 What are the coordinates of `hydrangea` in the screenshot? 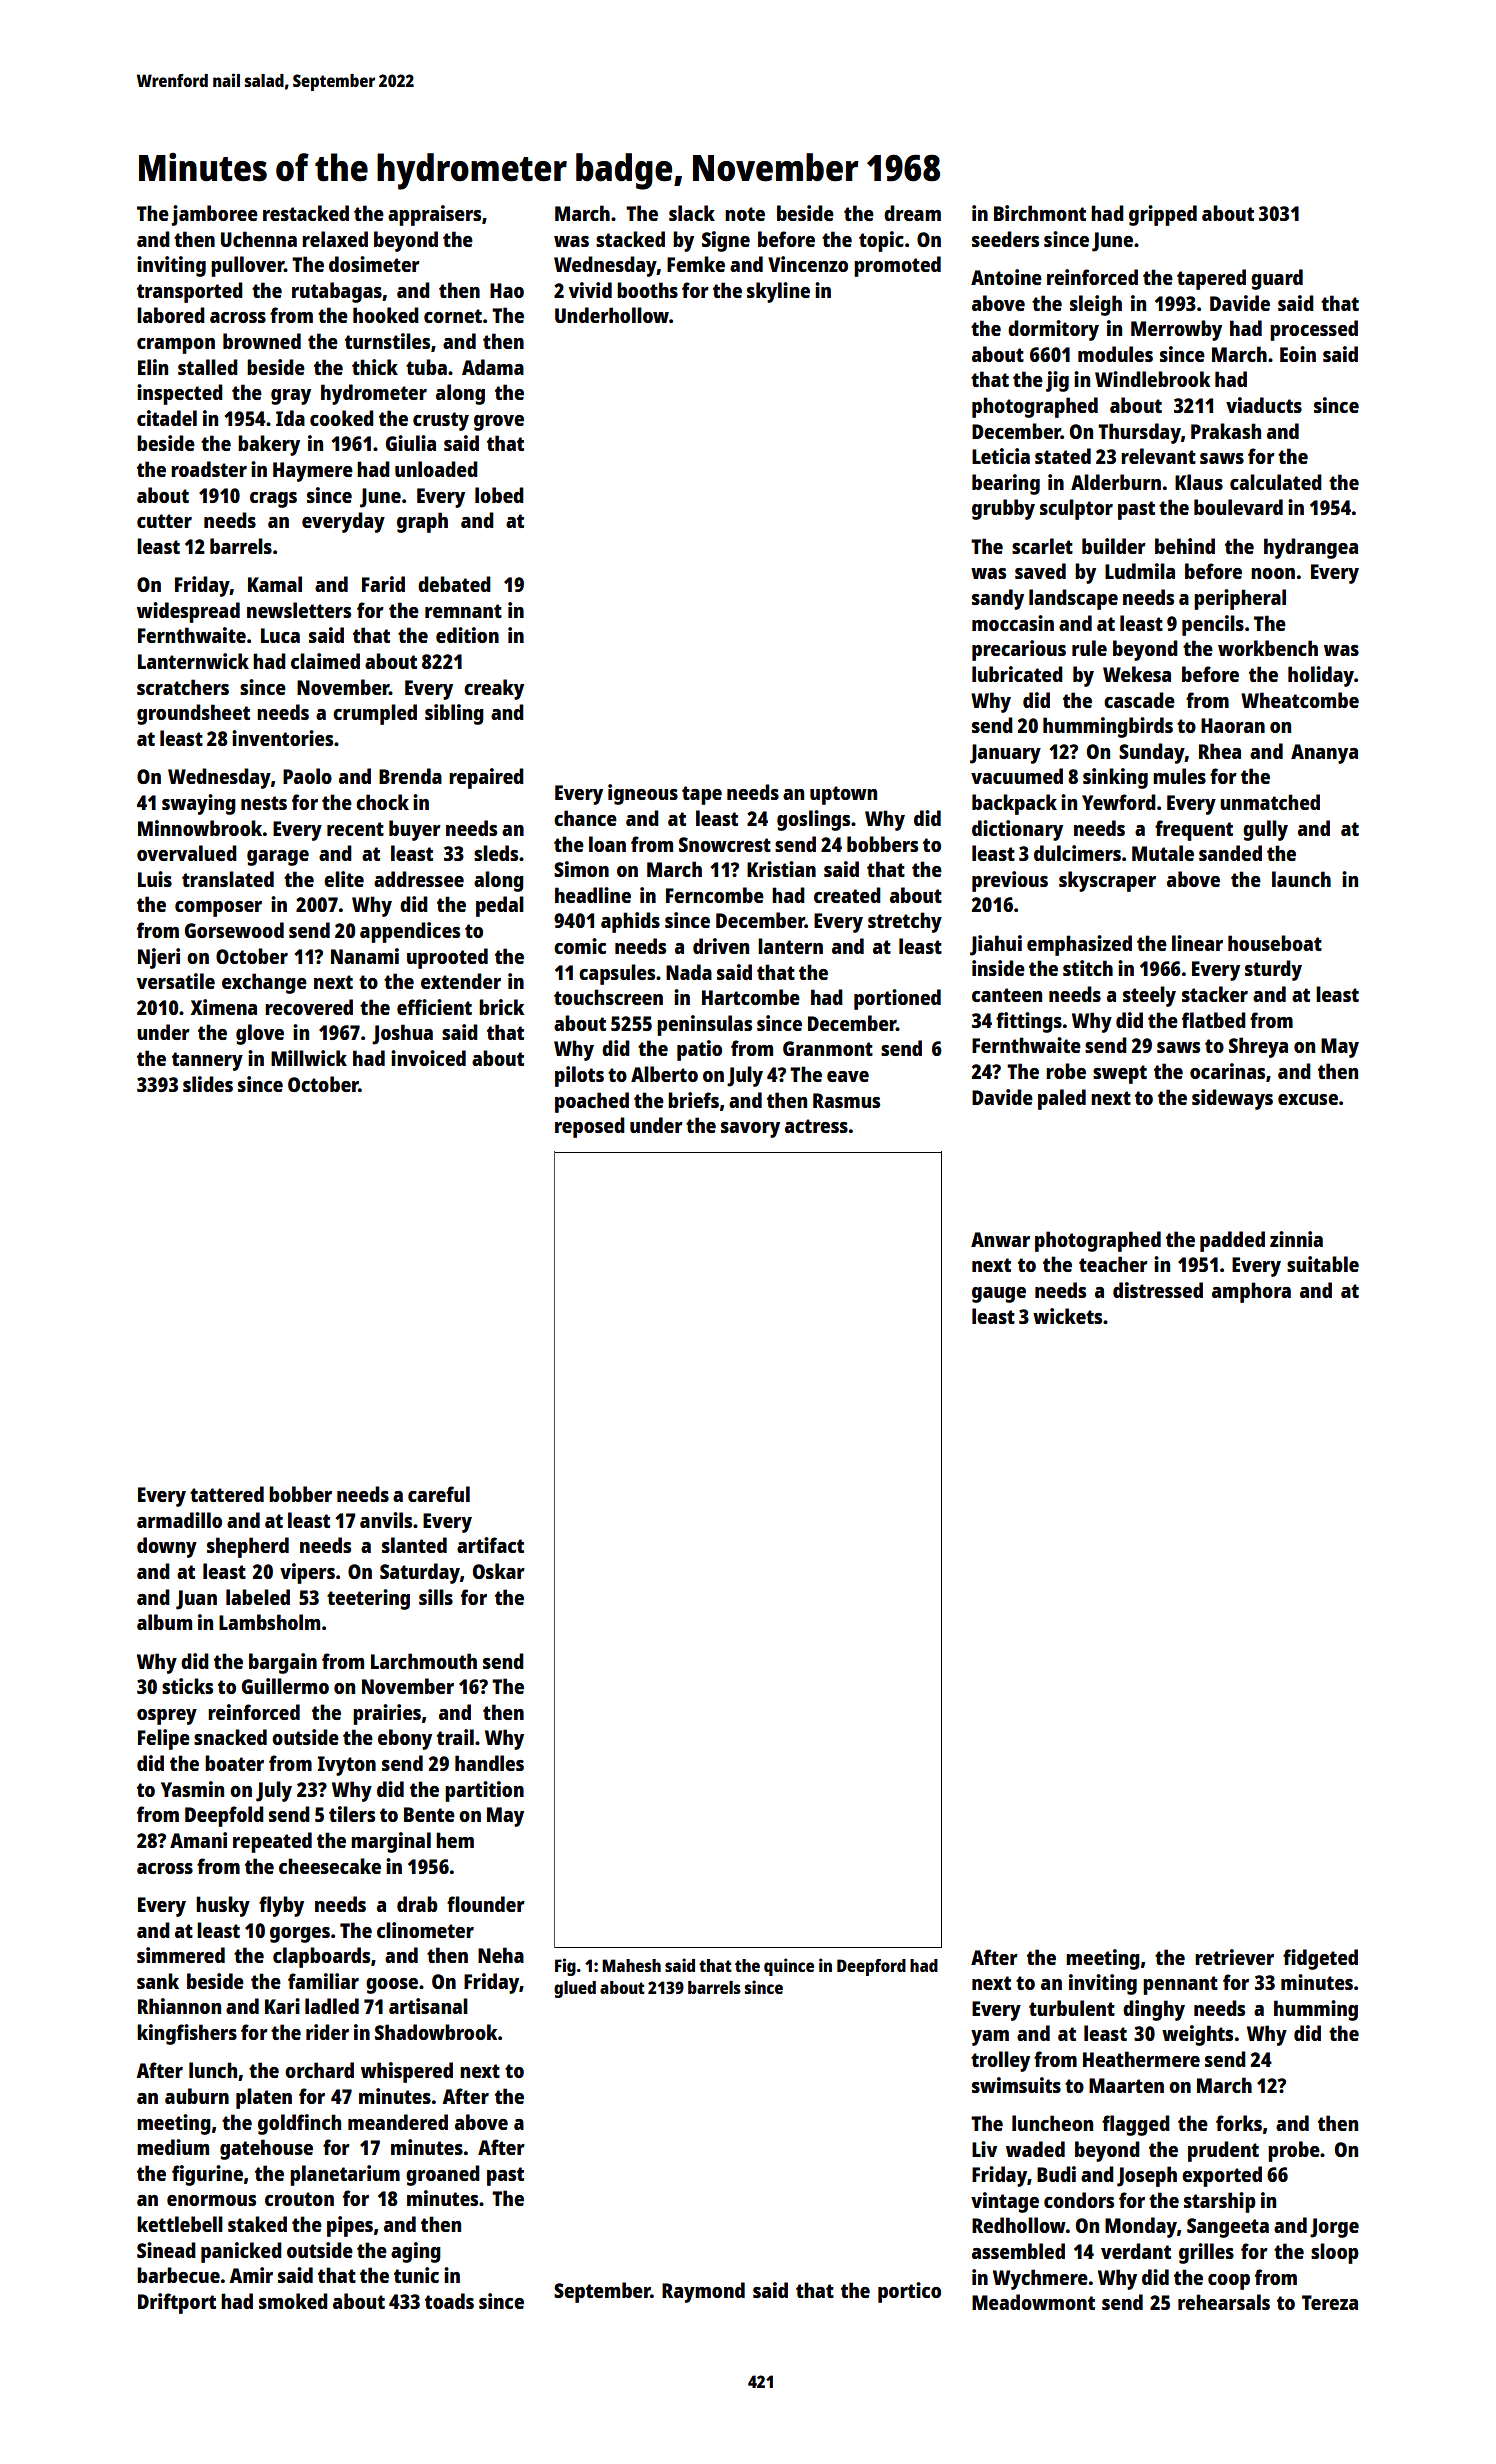 It's located at (1311, 548).
